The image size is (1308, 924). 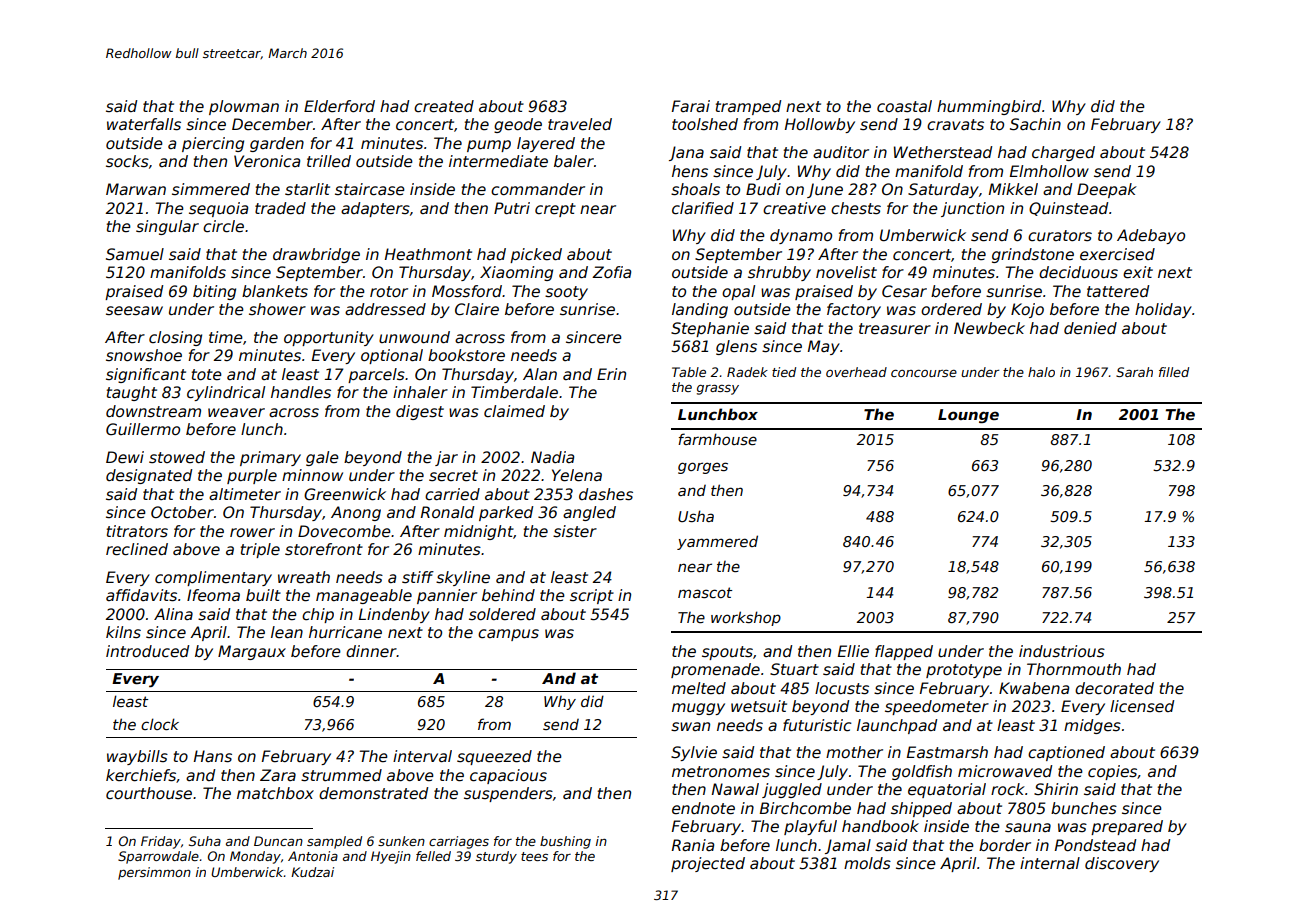 What do you see at coordinates (955, 125) in the image?
I see `cravats` at bounding box center [955, 125].
